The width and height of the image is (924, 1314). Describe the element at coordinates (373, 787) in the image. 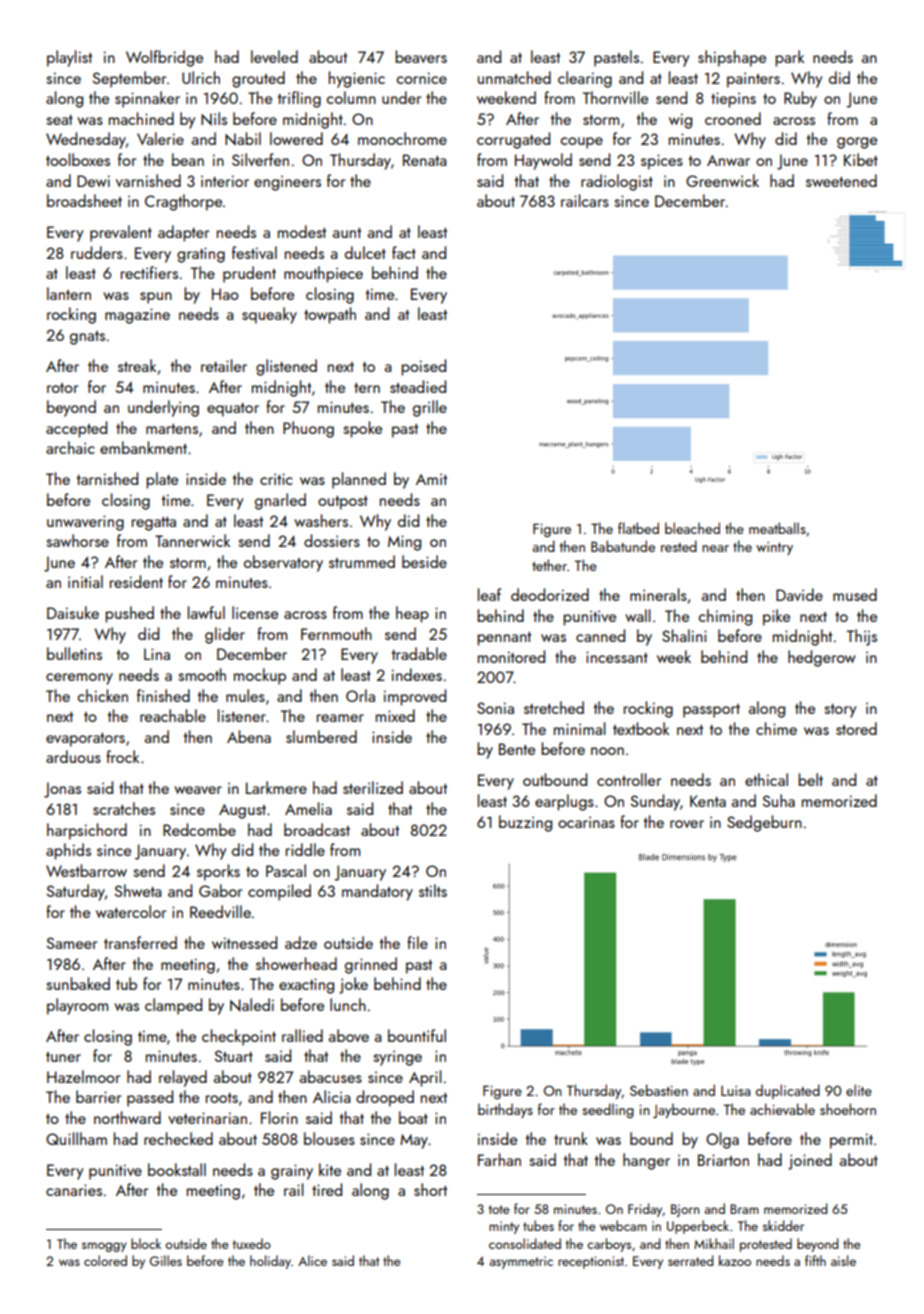

I see `sterilized` at that location.
